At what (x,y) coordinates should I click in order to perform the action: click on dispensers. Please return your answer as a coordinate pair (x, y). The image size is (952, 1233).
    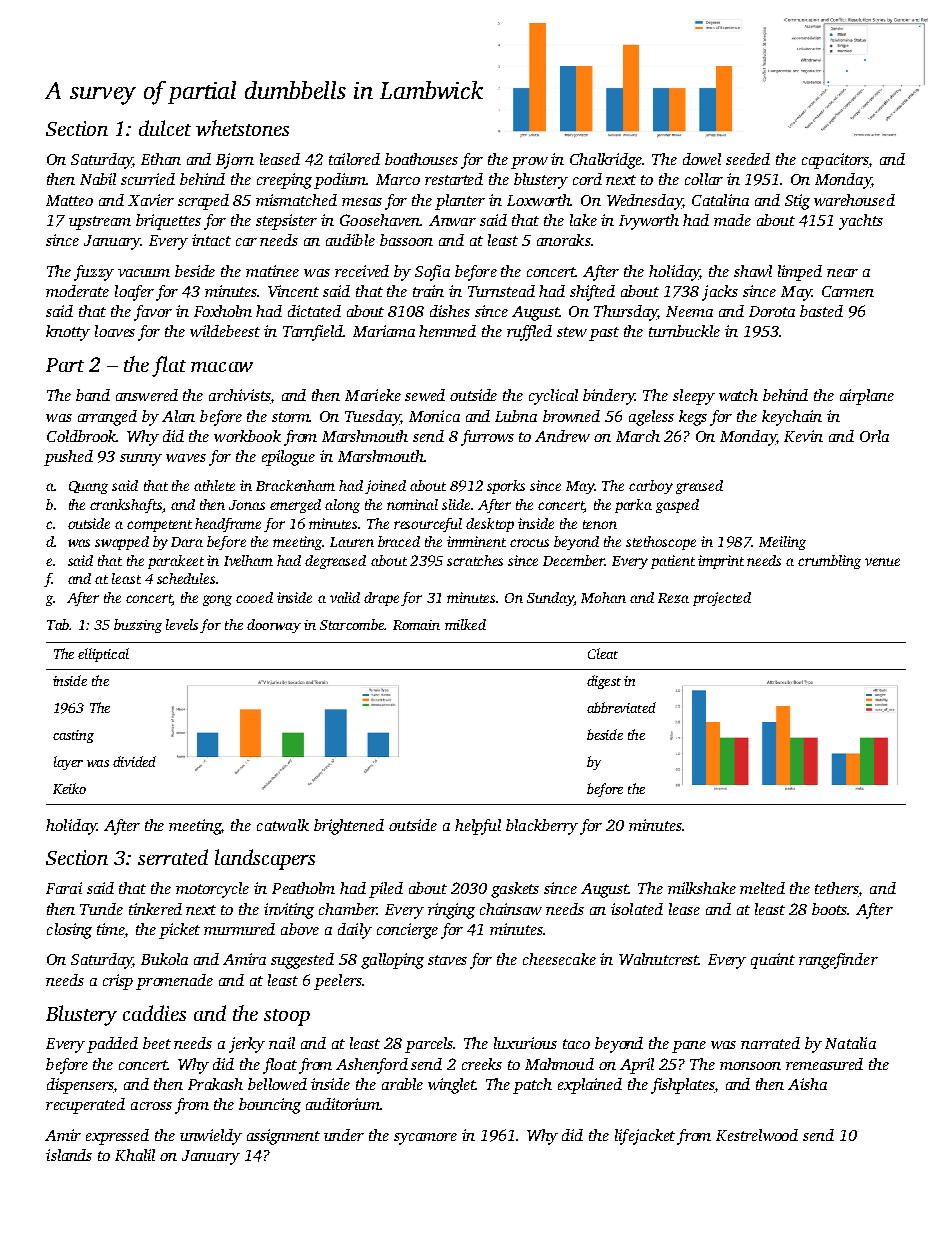
    Looking at the image, I should click on (80, 1086).
